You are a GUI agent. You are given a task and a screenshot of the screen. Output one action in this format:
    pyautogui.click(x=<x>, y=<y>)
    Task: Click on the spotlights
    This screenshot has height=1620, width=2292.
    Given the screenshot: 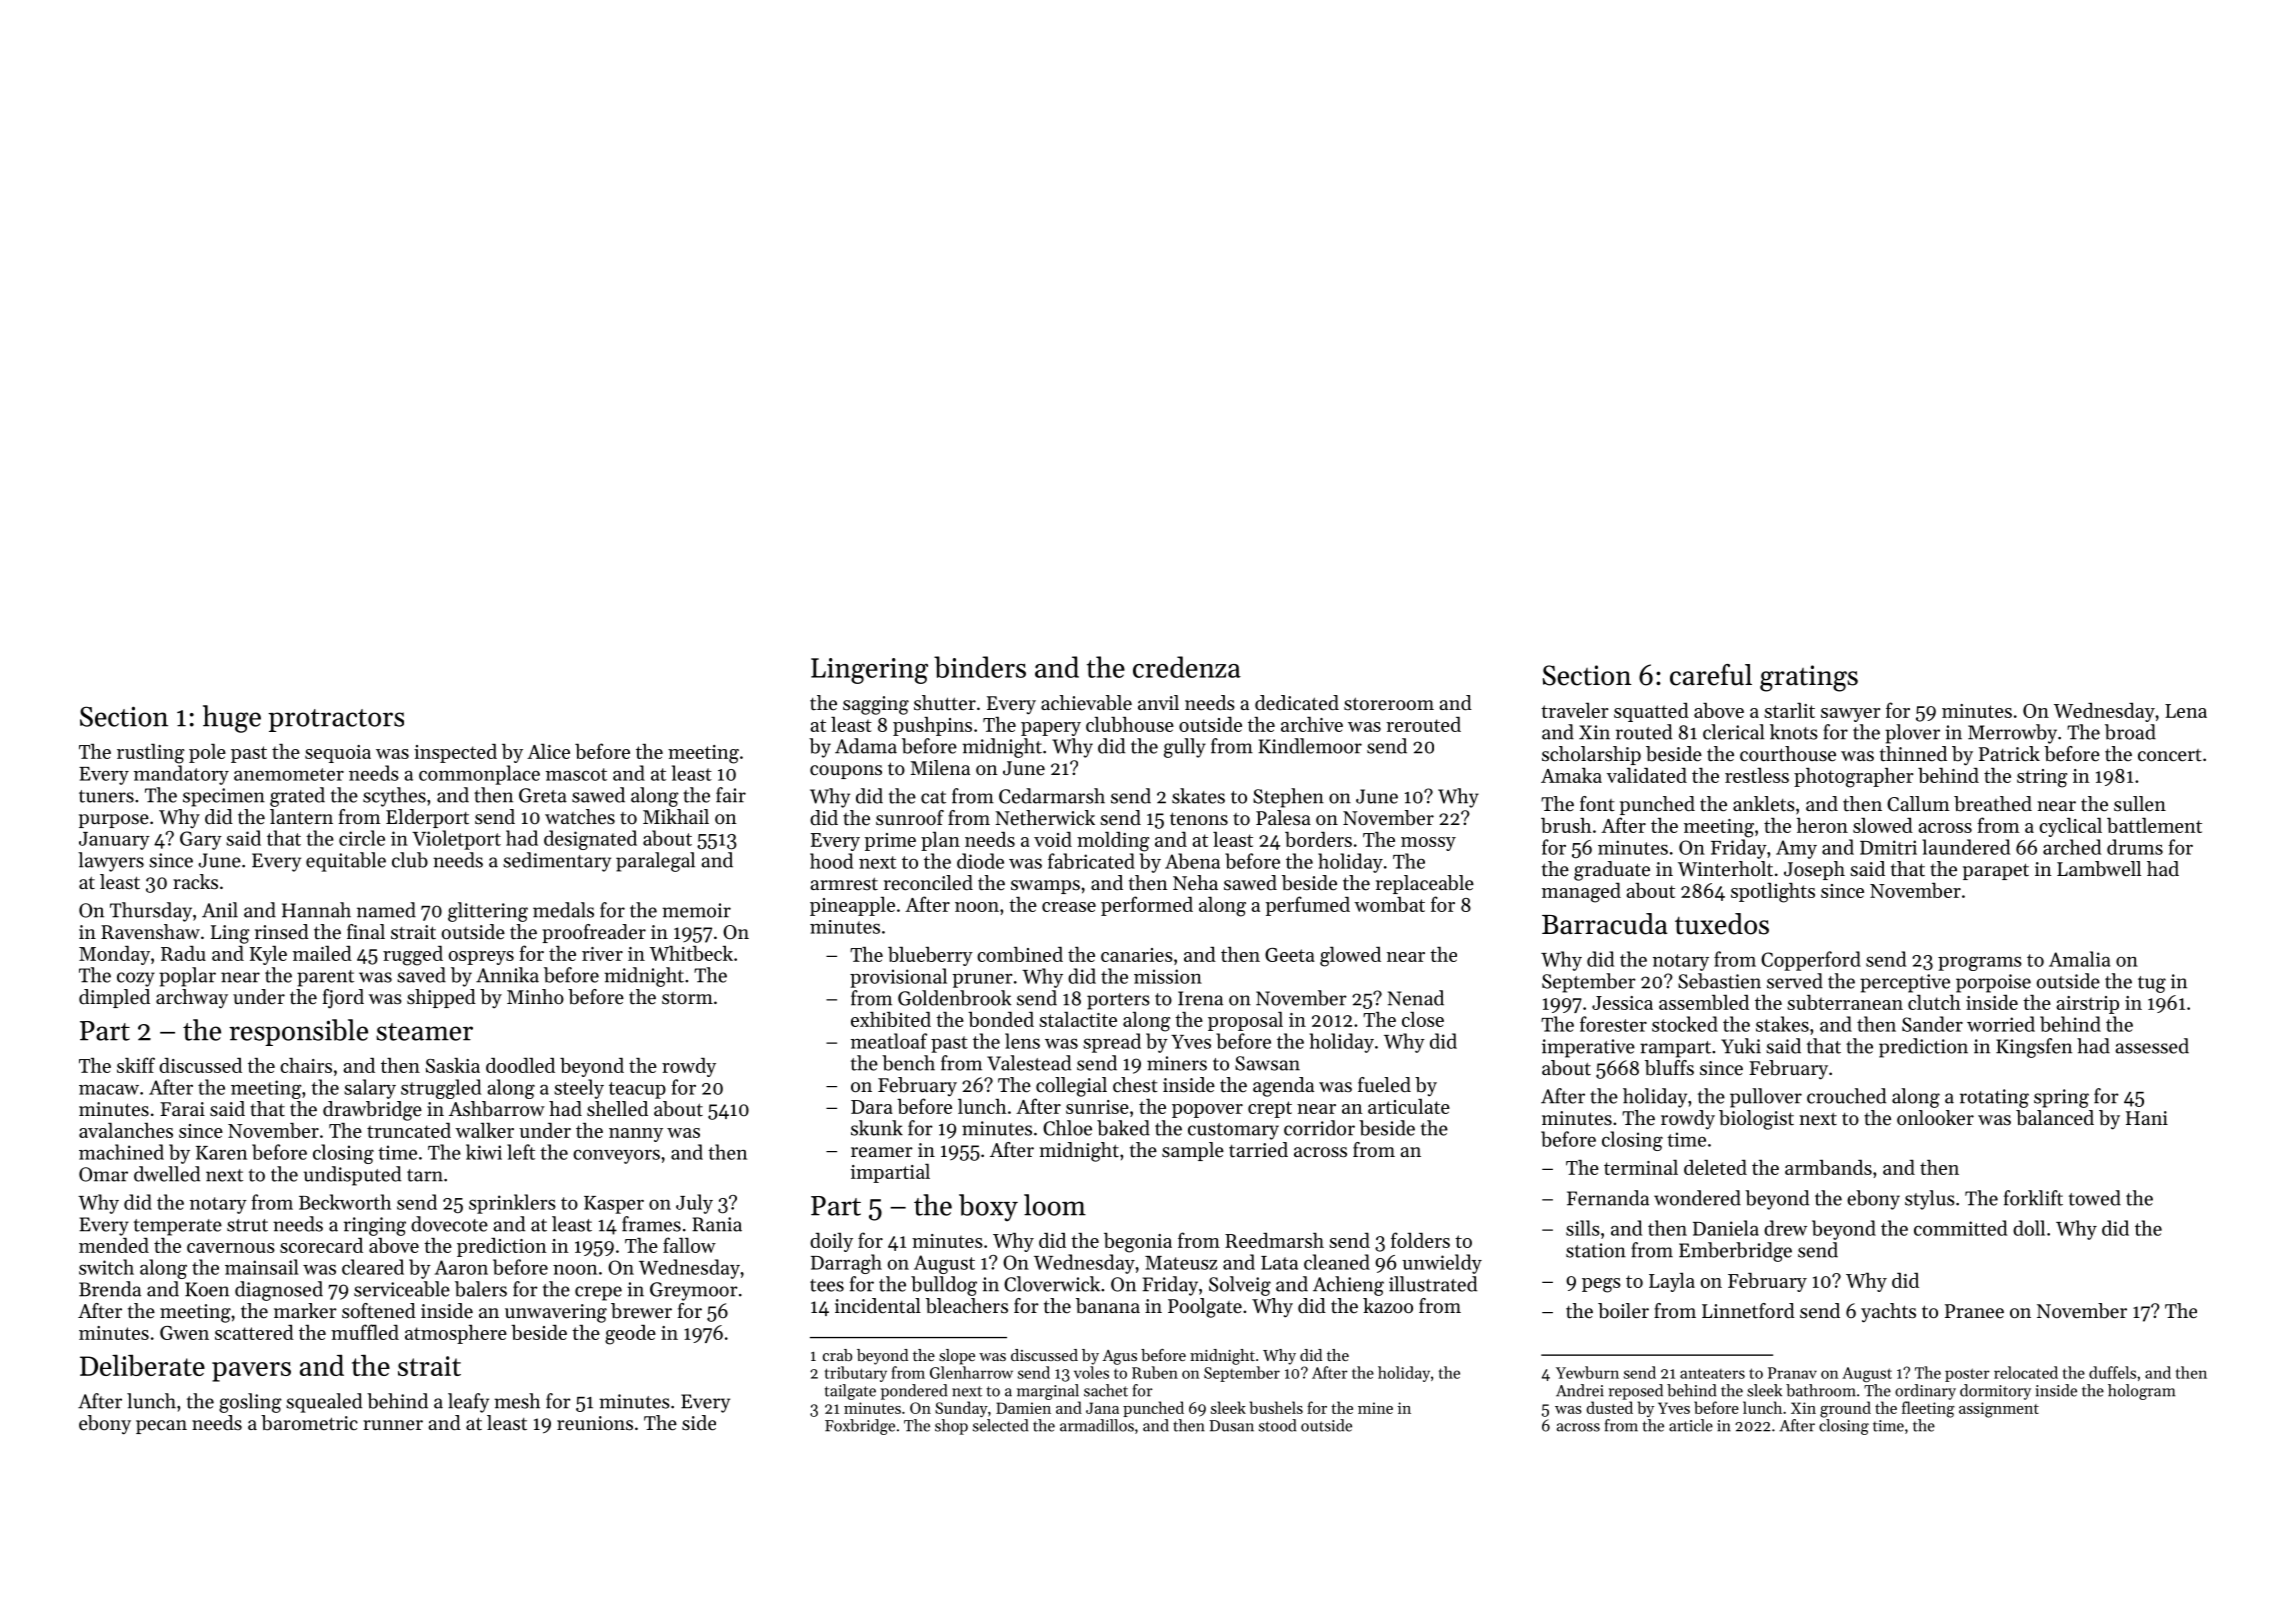 What is the action you would take?
    pyautogui.click(x=1773, y=893)
